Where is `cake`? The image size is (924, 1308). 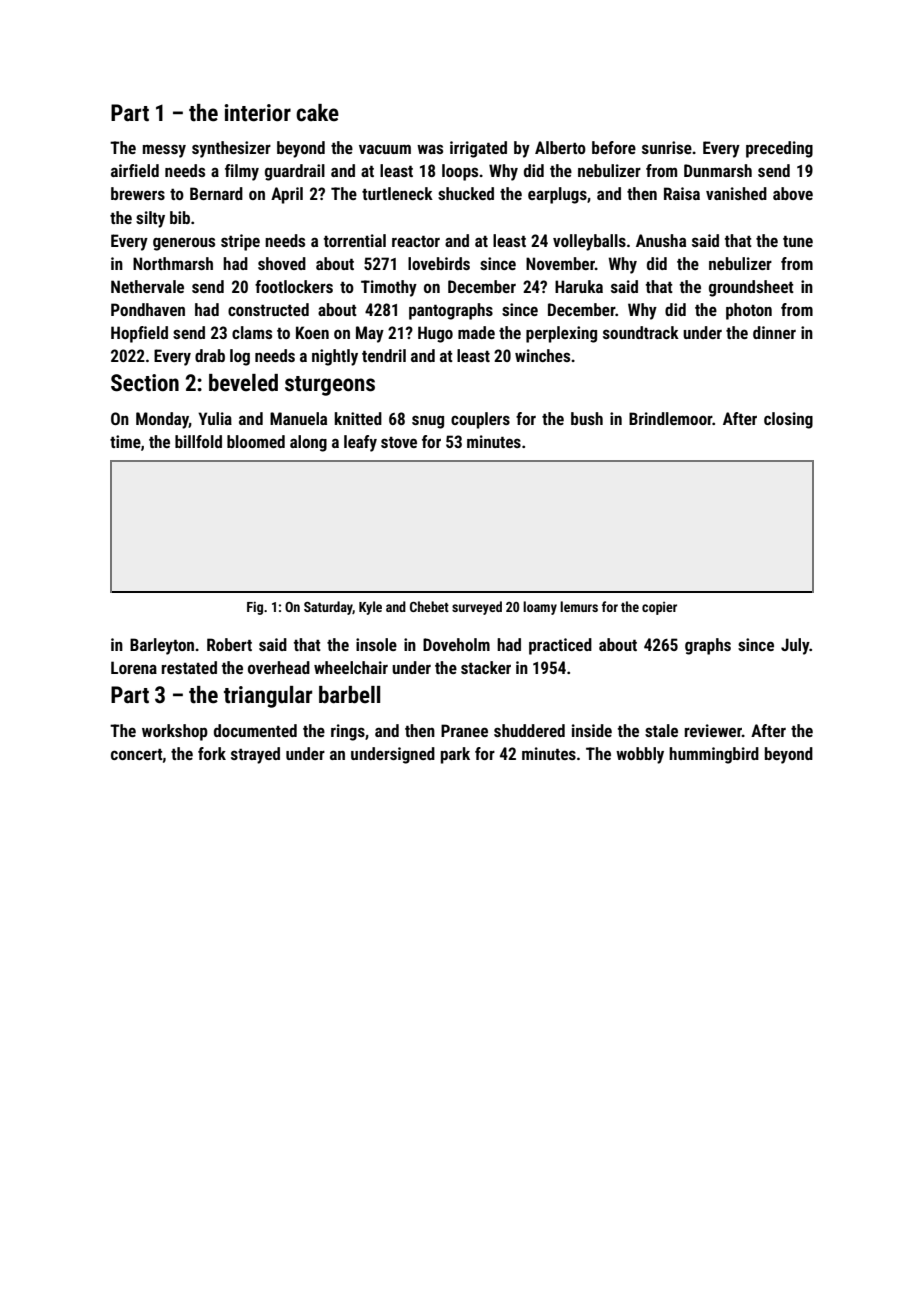
cake is located at coordinates (317, 113).
